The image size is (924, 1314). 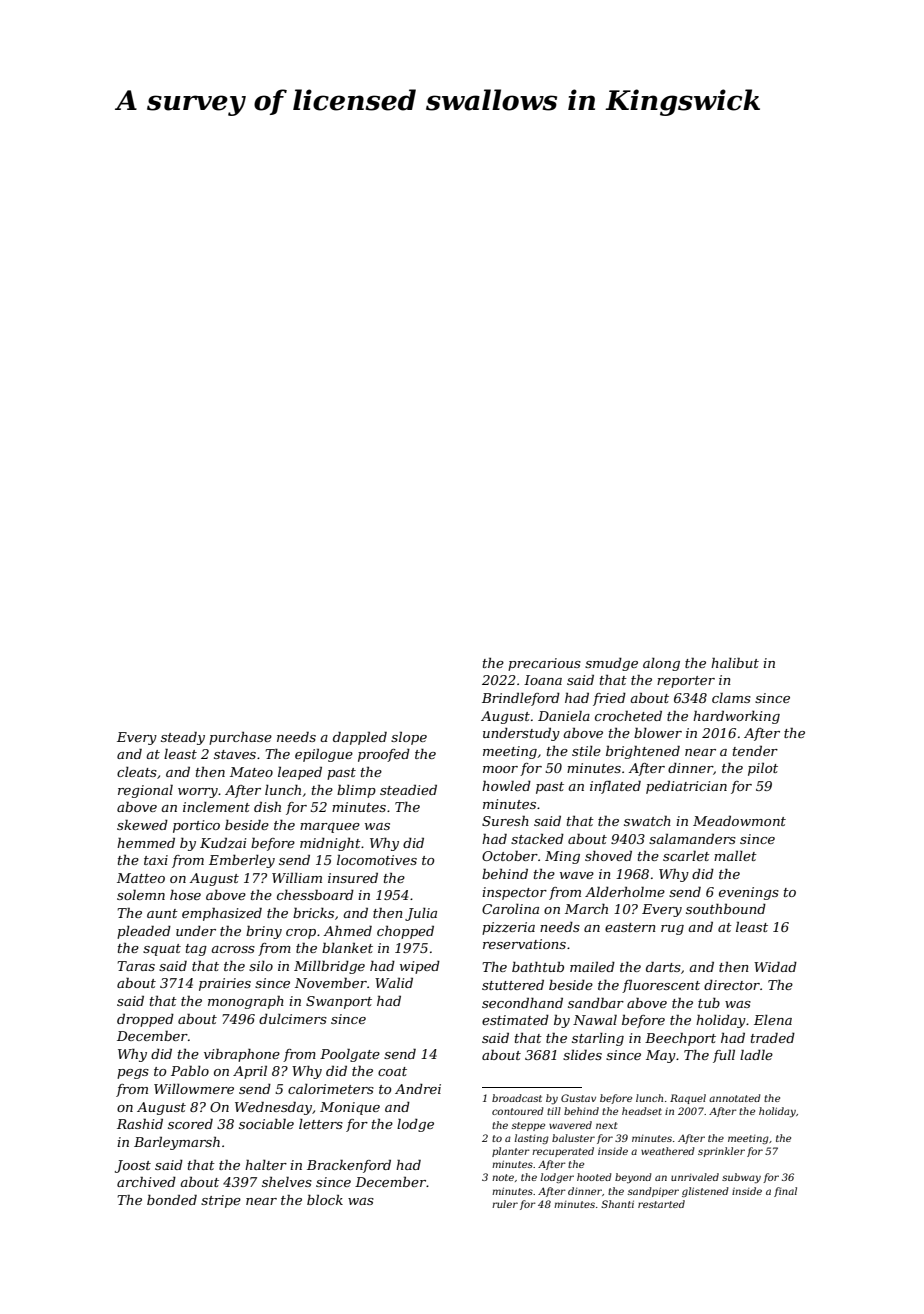 I want to click on ruler, so click(x=505, y=1204).
